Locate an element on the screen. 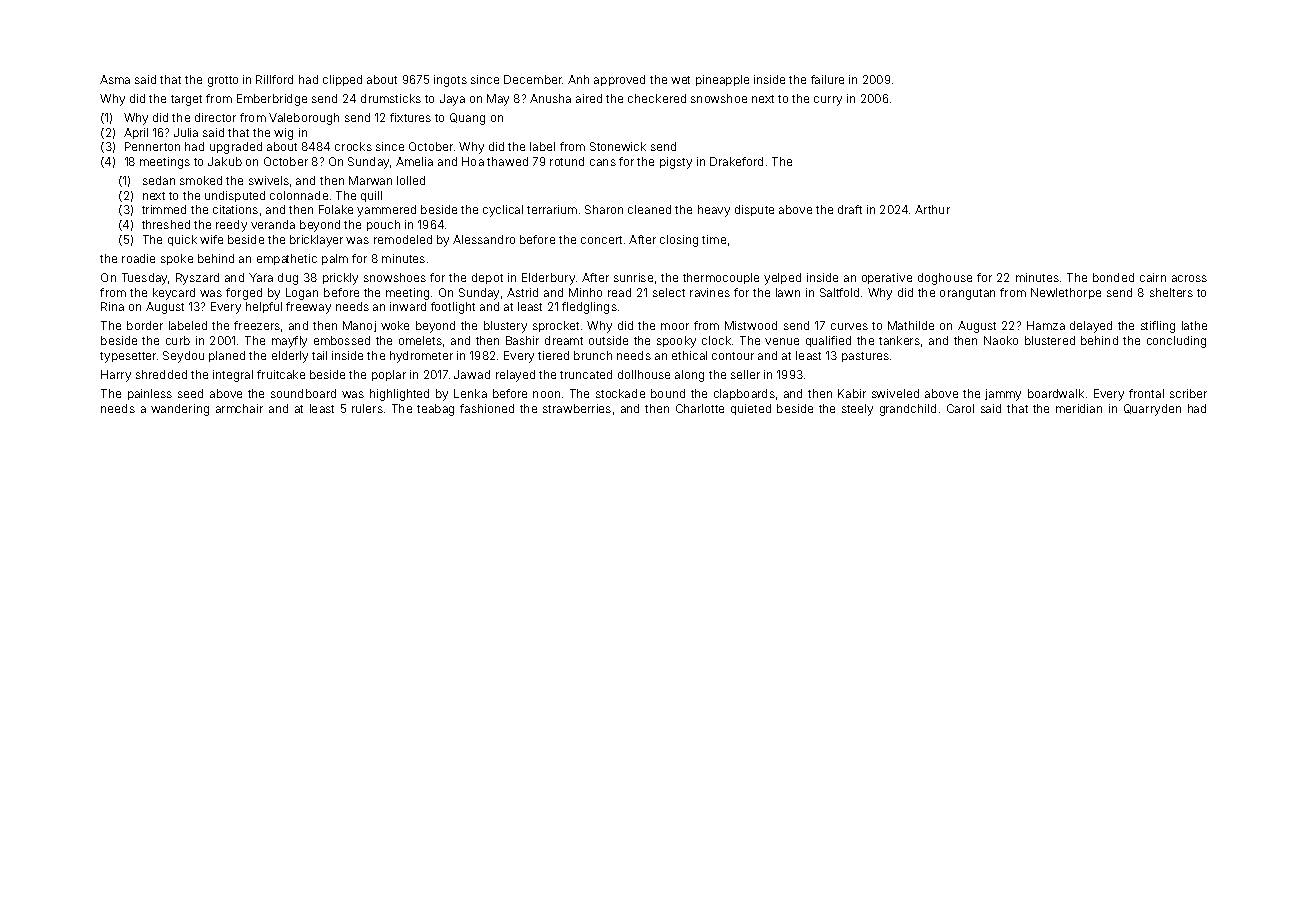 The height and width of the screenshot is (924, 1308). Asma is located at coordinates (115, 79).
